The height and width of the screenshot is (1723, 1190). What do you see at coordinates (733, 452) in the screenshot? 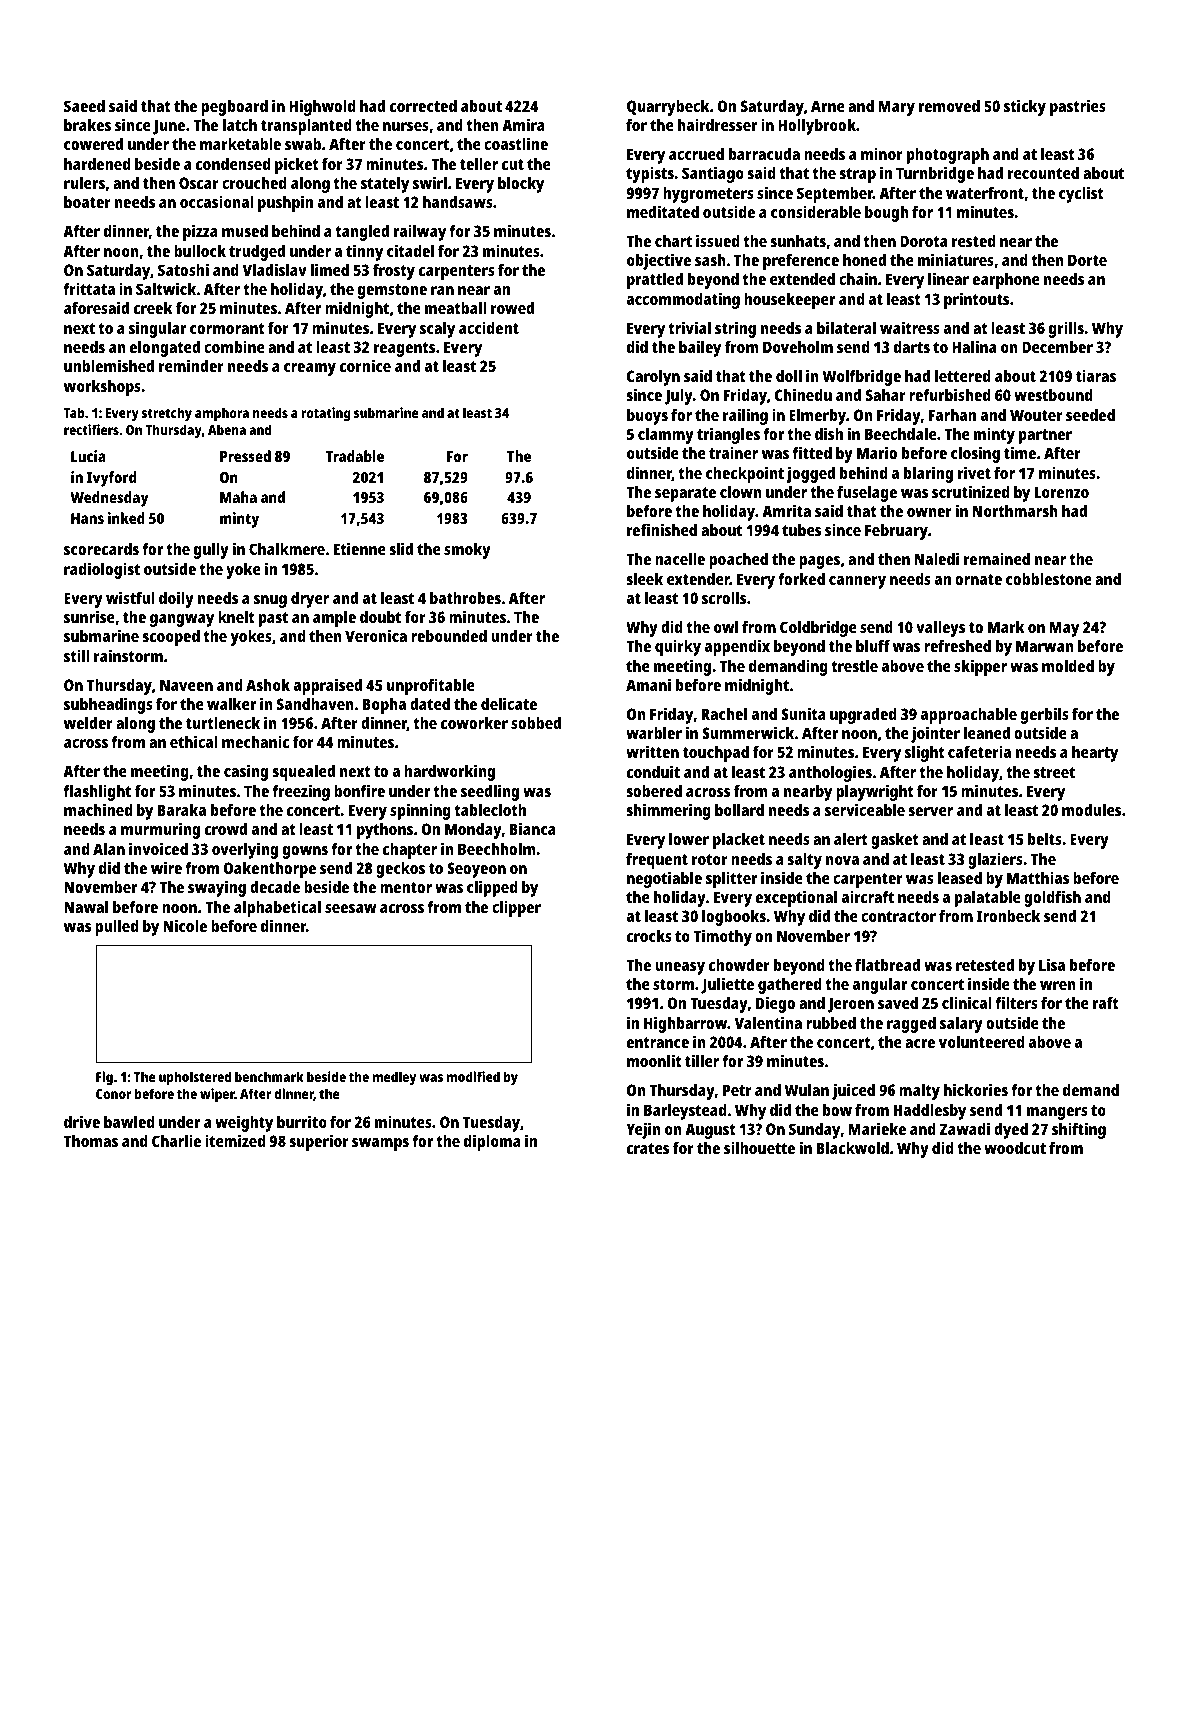
I see `trainer` at bounding box center [733, 452].
